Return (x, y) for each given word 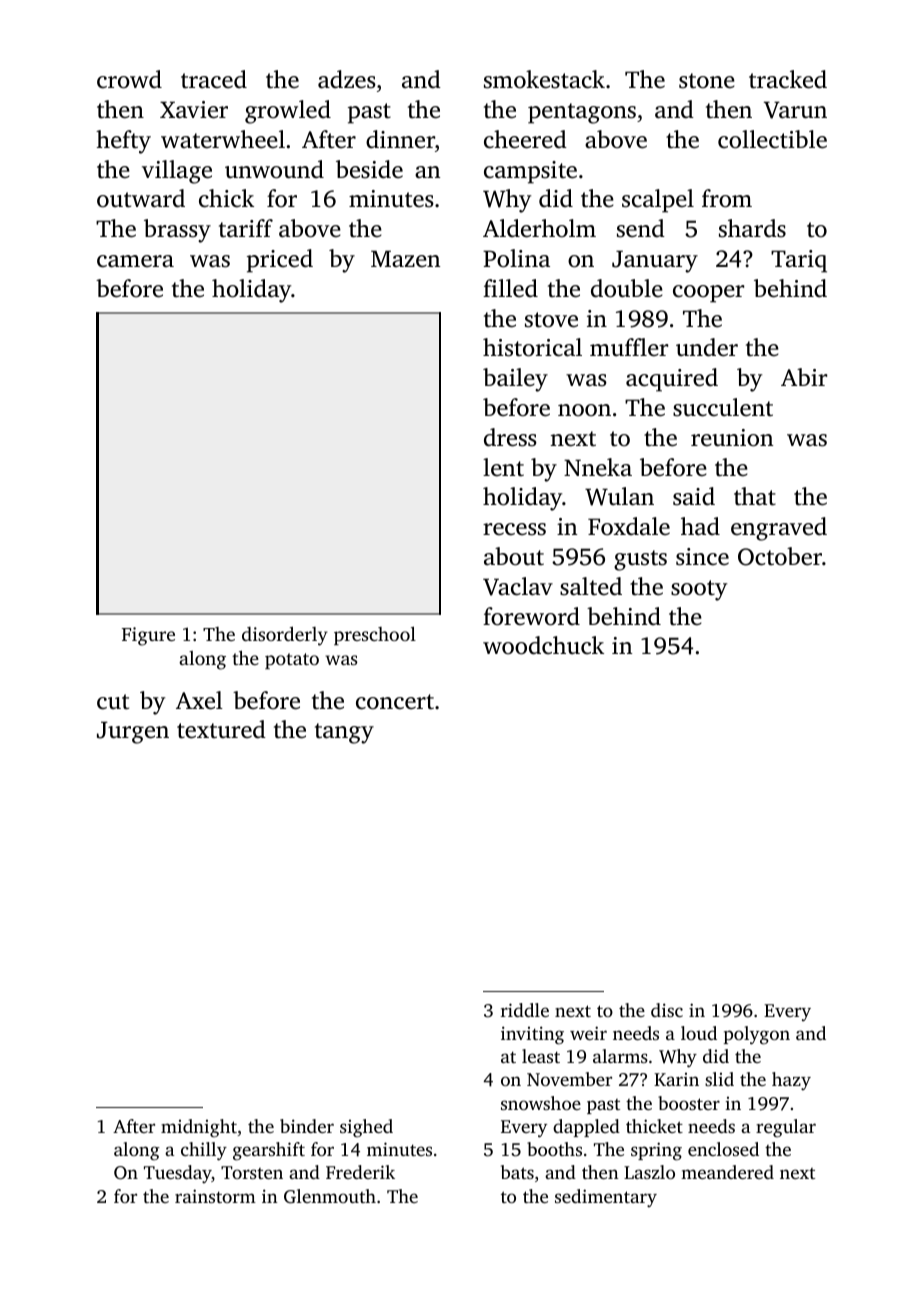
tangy (344, 733)
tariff (246, 228)
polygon (757, 1035)
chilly (204, 1151)
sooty (699, 590)
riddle (525, 1010)
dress (510, 437)
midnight (199, 1128)
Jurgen (133, 732)
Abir (804, 377)
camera (135, 261)
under (707, 347)
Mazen (405, 259)
